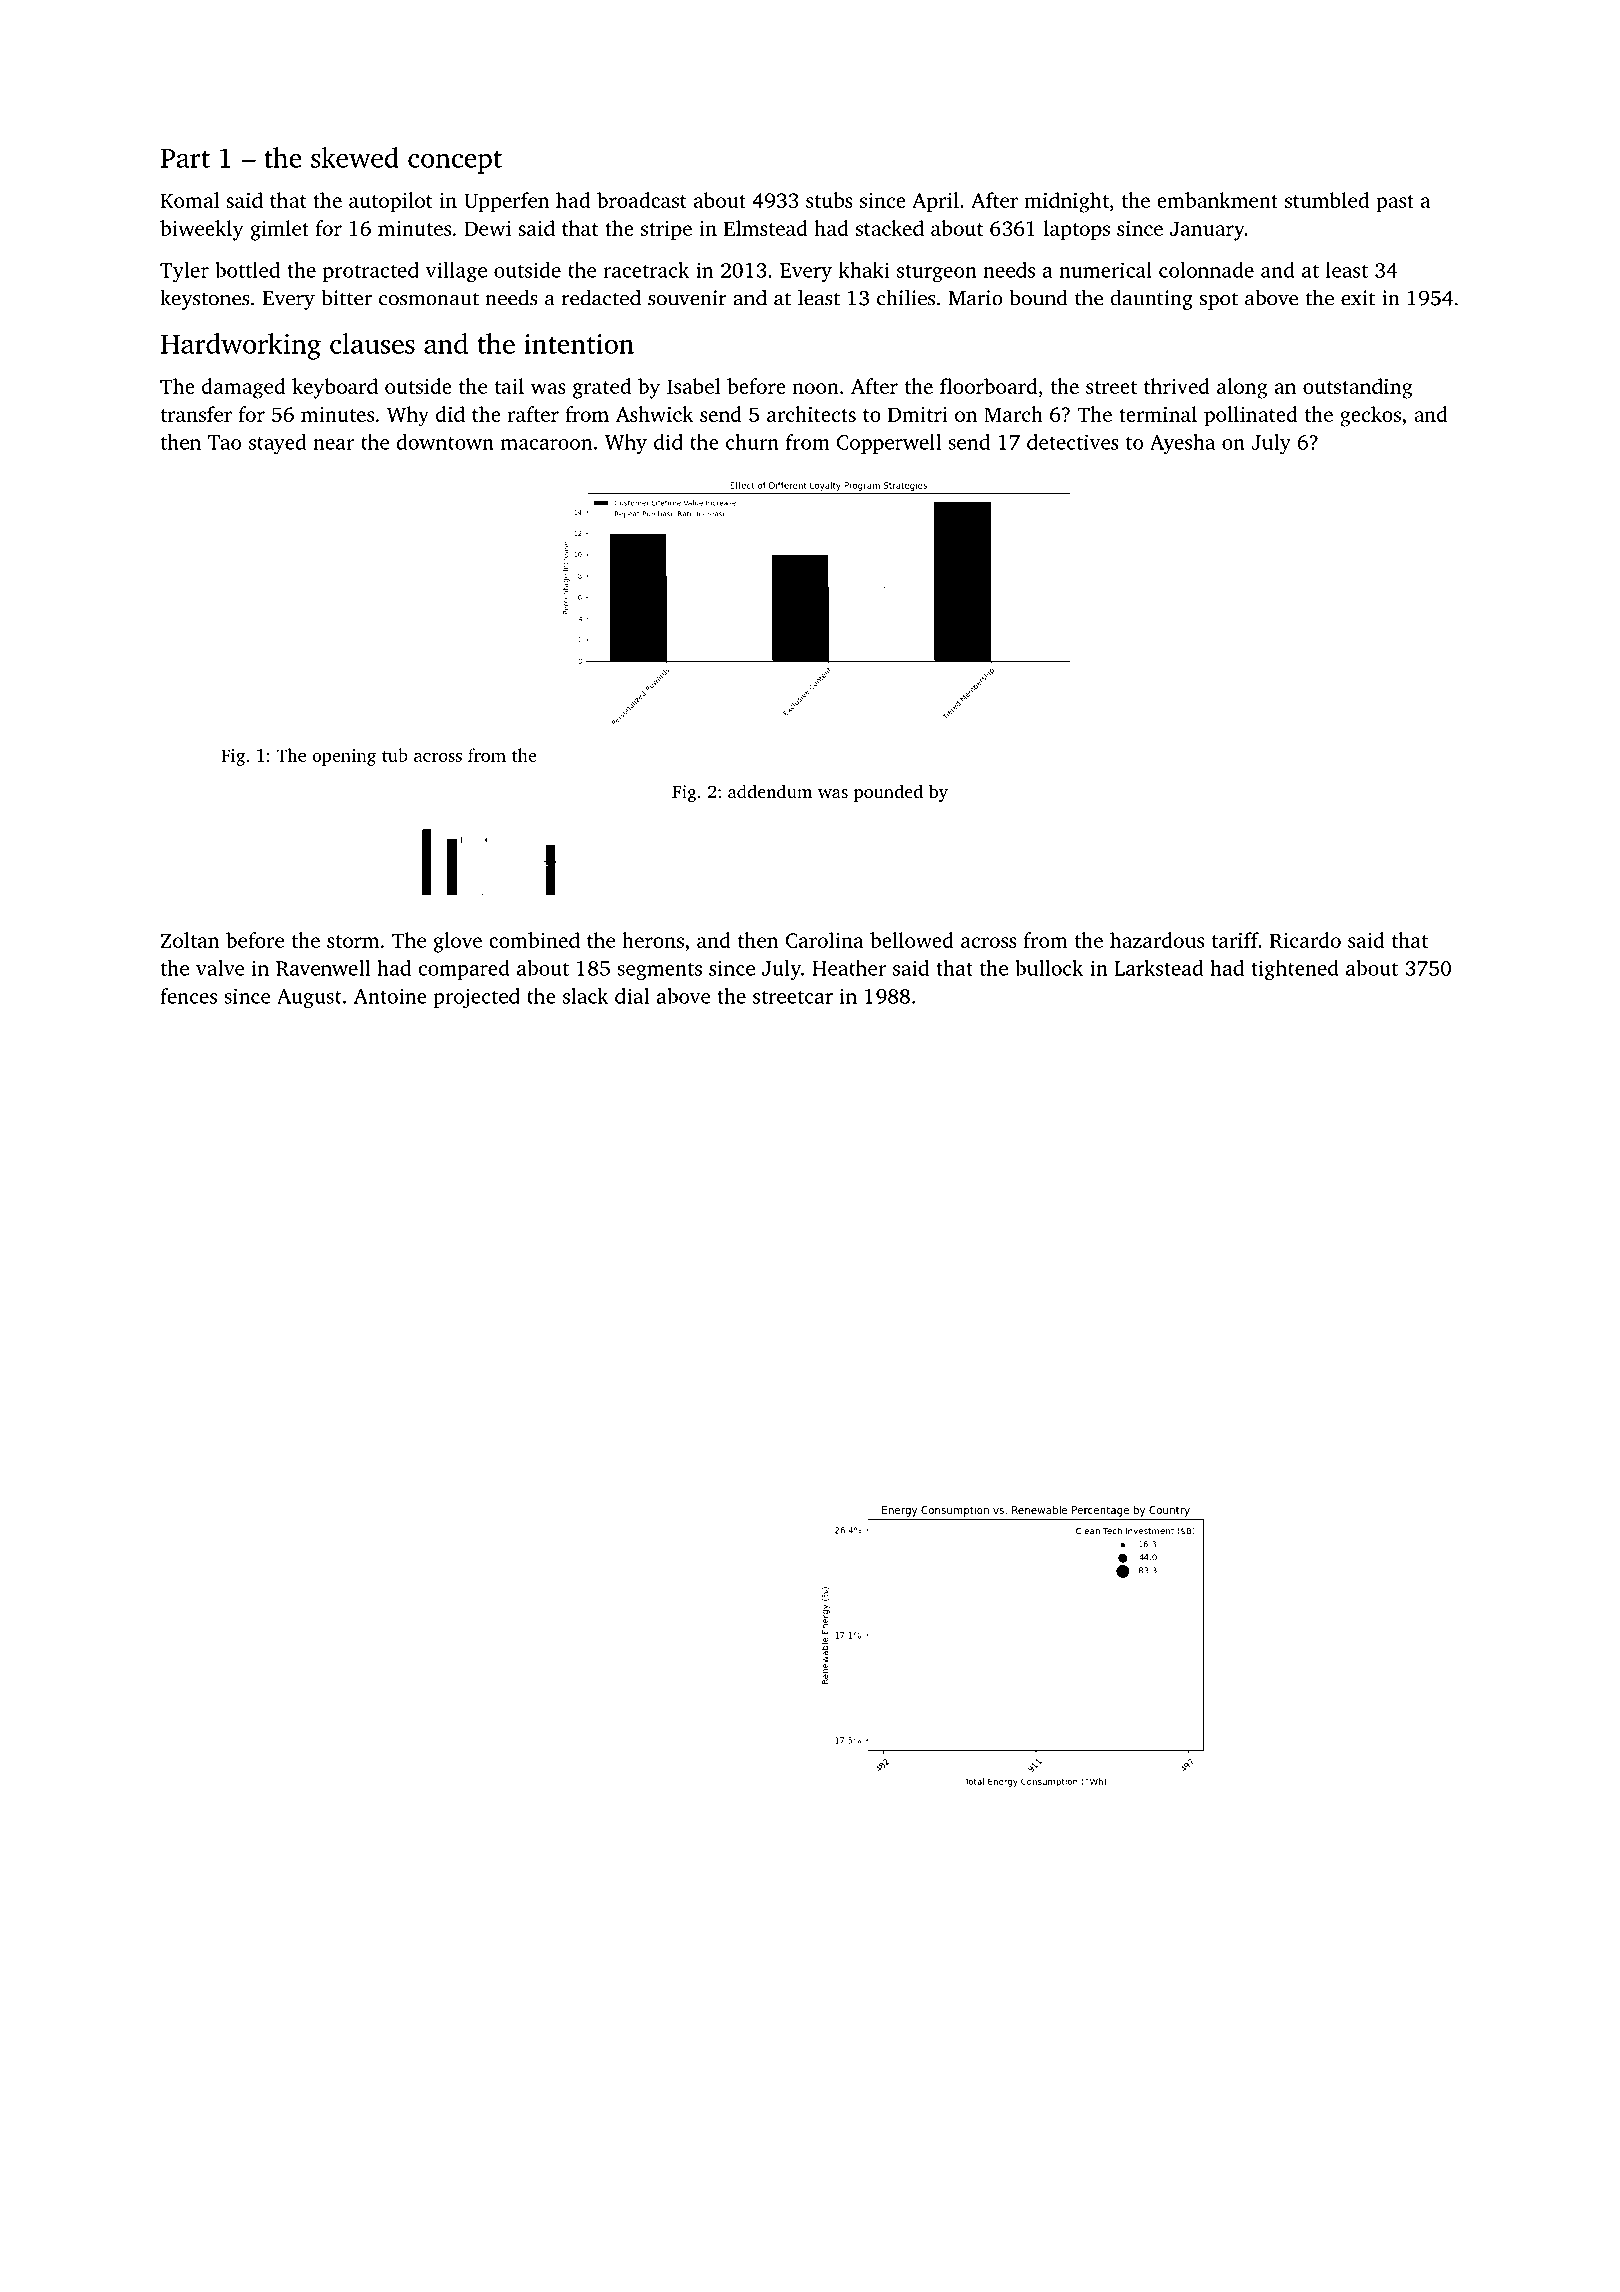 The width and height of the page is (1620, 2292). I want to click on compared, so click(464, 970).
